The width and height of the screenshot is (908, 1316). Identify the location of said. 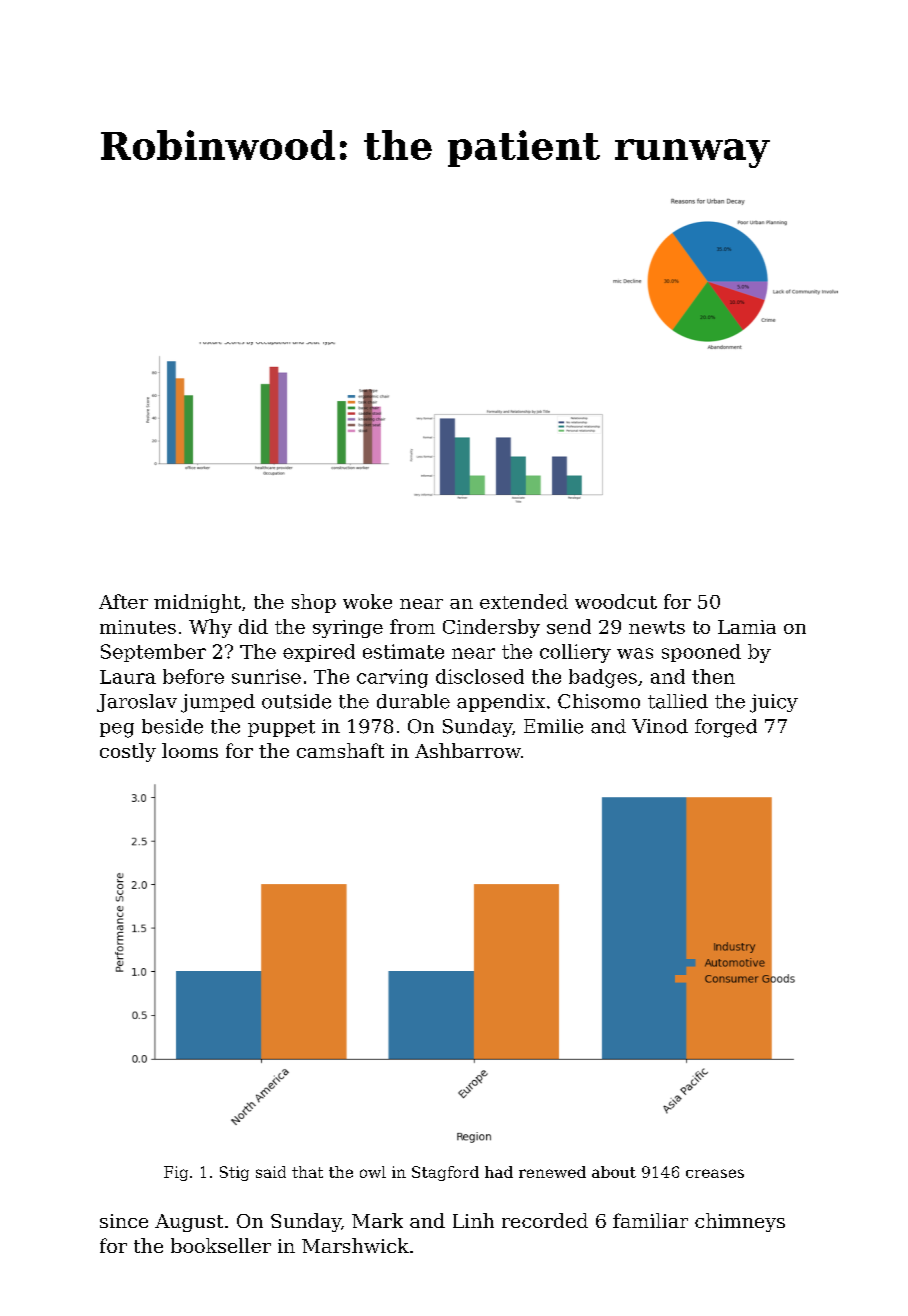
(271, 1172).
